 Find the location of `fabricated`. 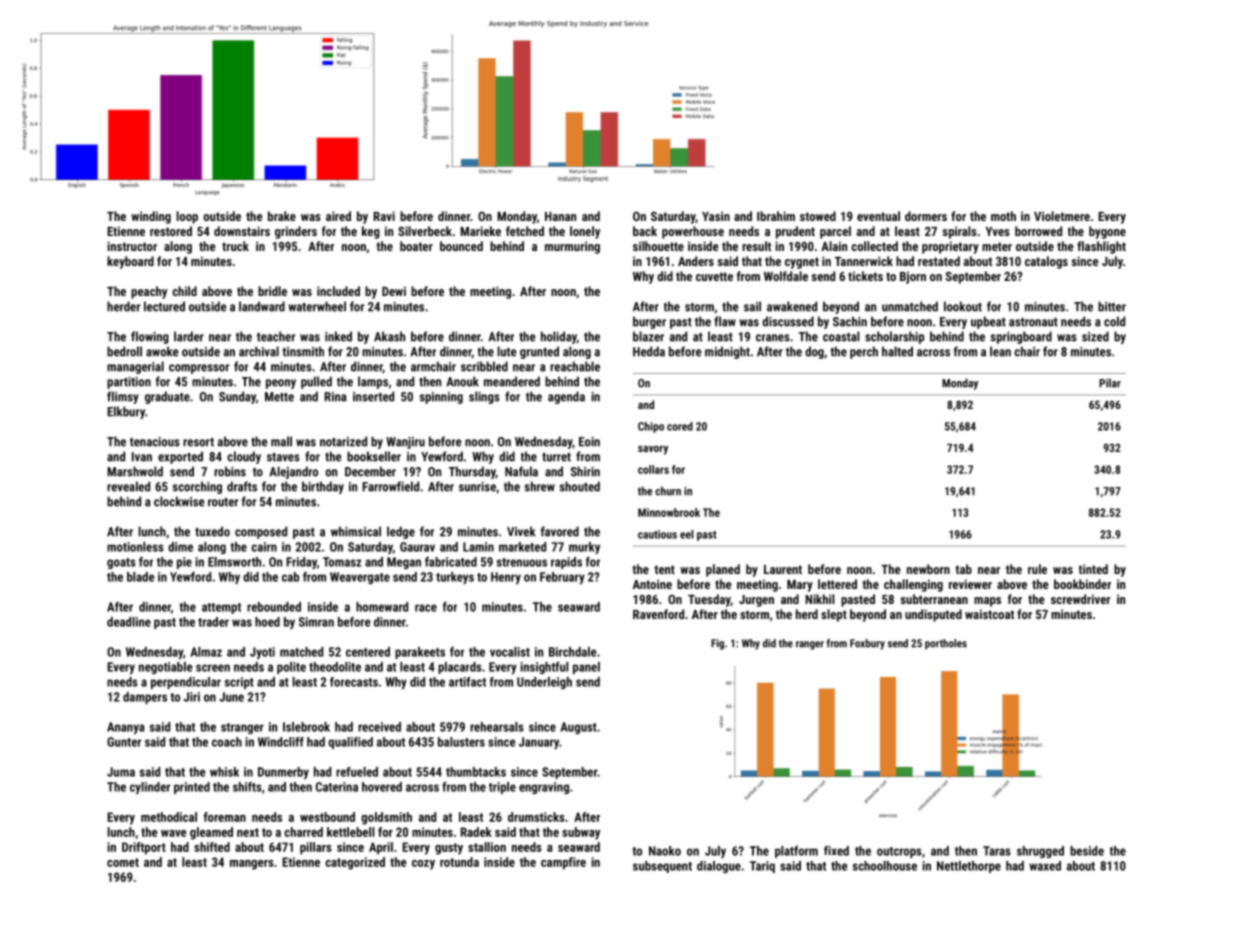

fabricated is located at coordinates (451, 562).
